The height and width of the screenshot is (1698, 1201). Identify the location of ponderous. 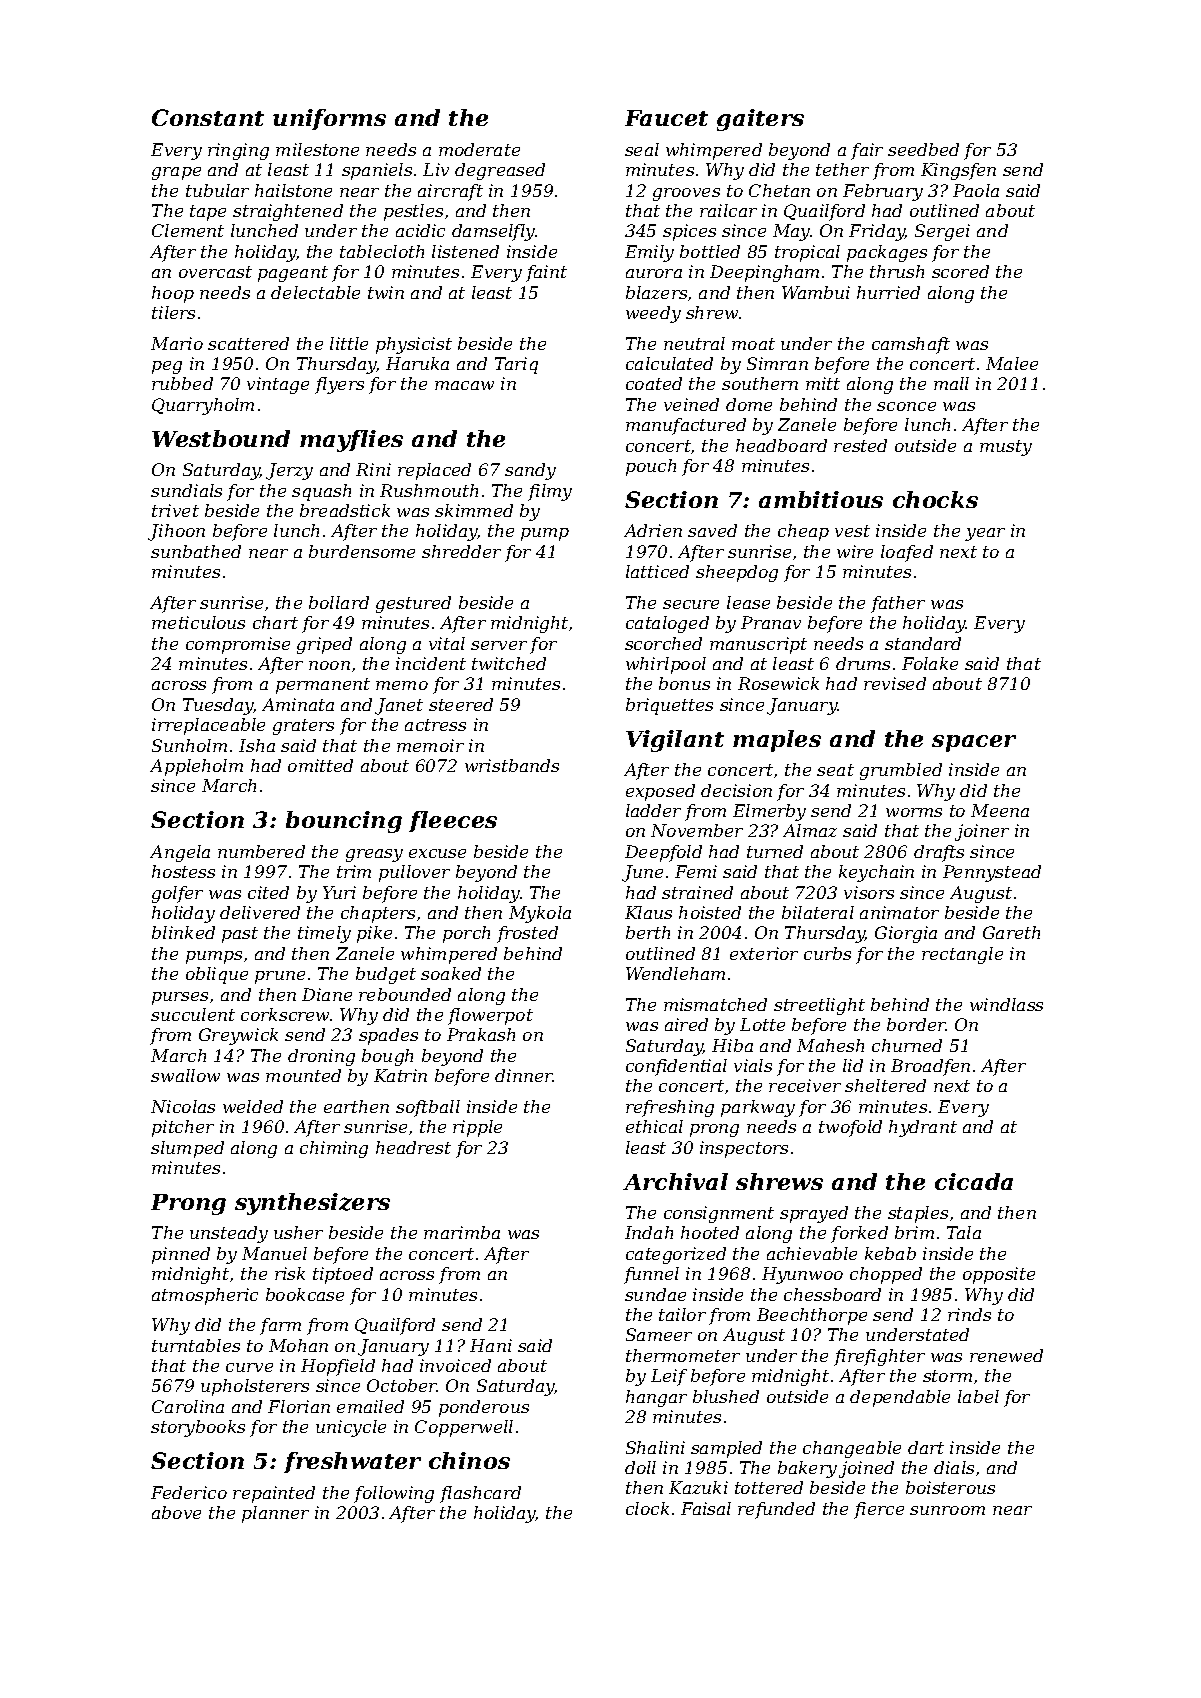
(484, 1408).
